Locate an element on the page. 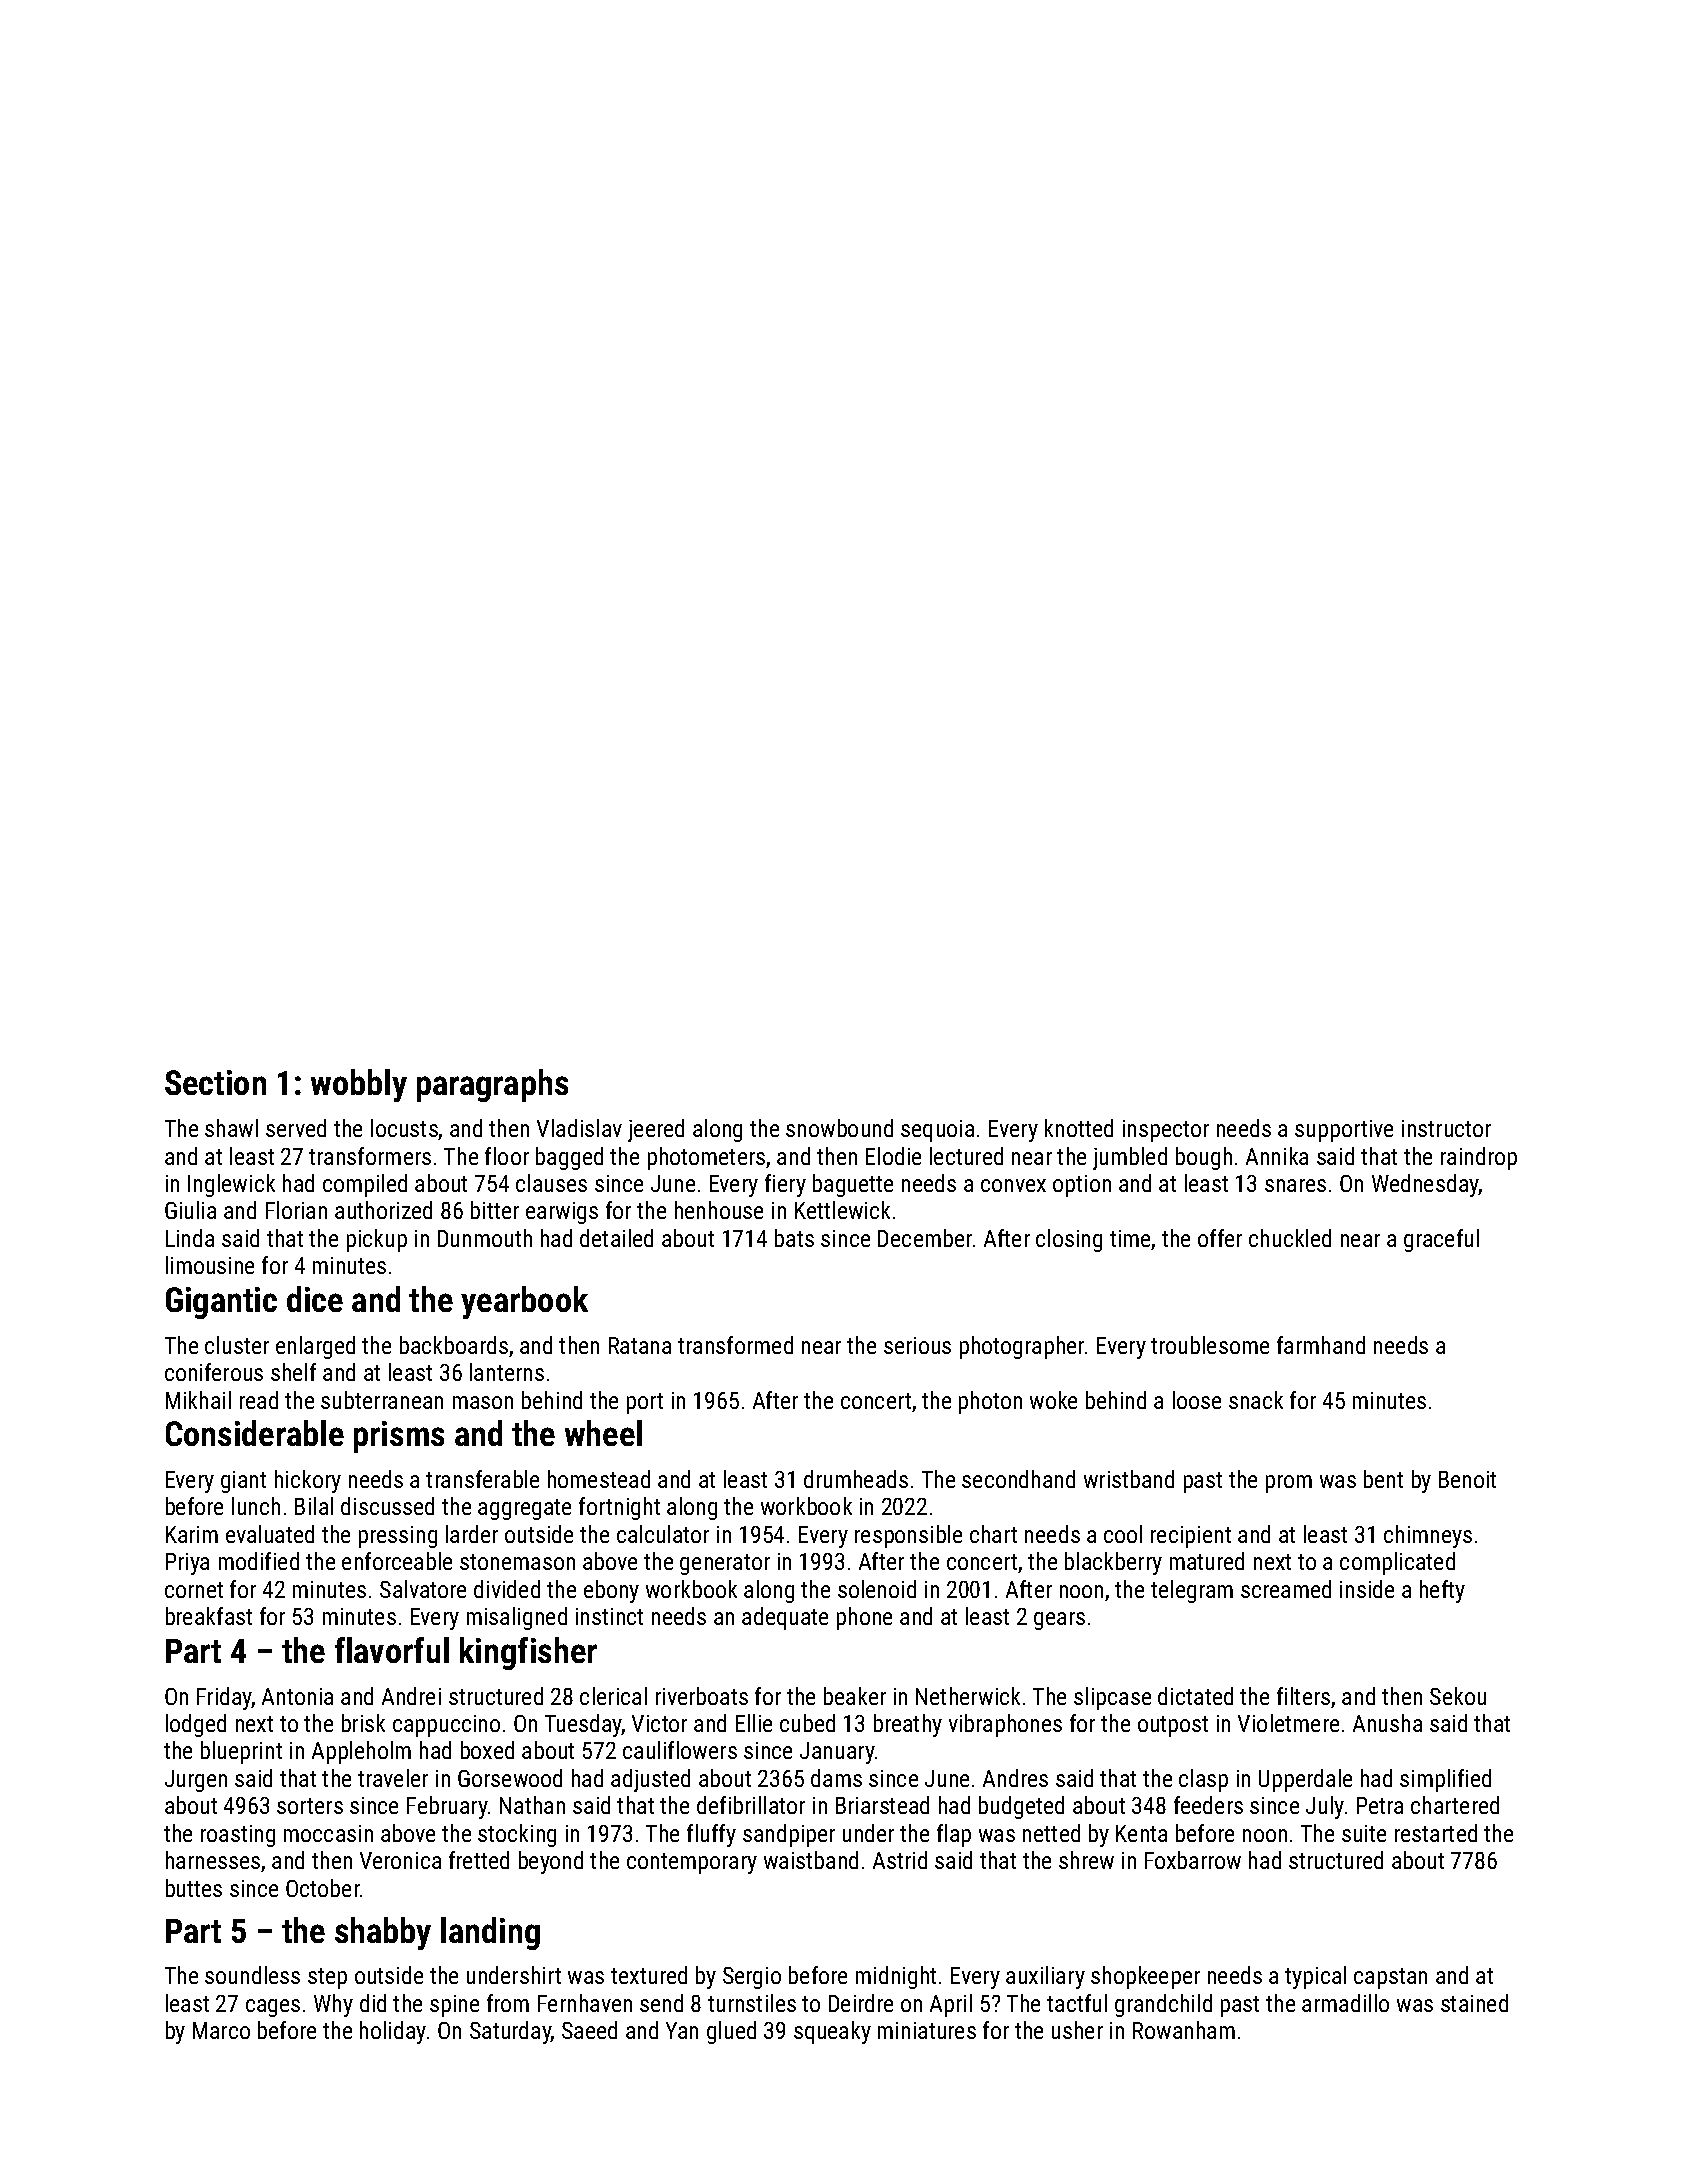  flavorful is located at coordinates (392, 1650).
